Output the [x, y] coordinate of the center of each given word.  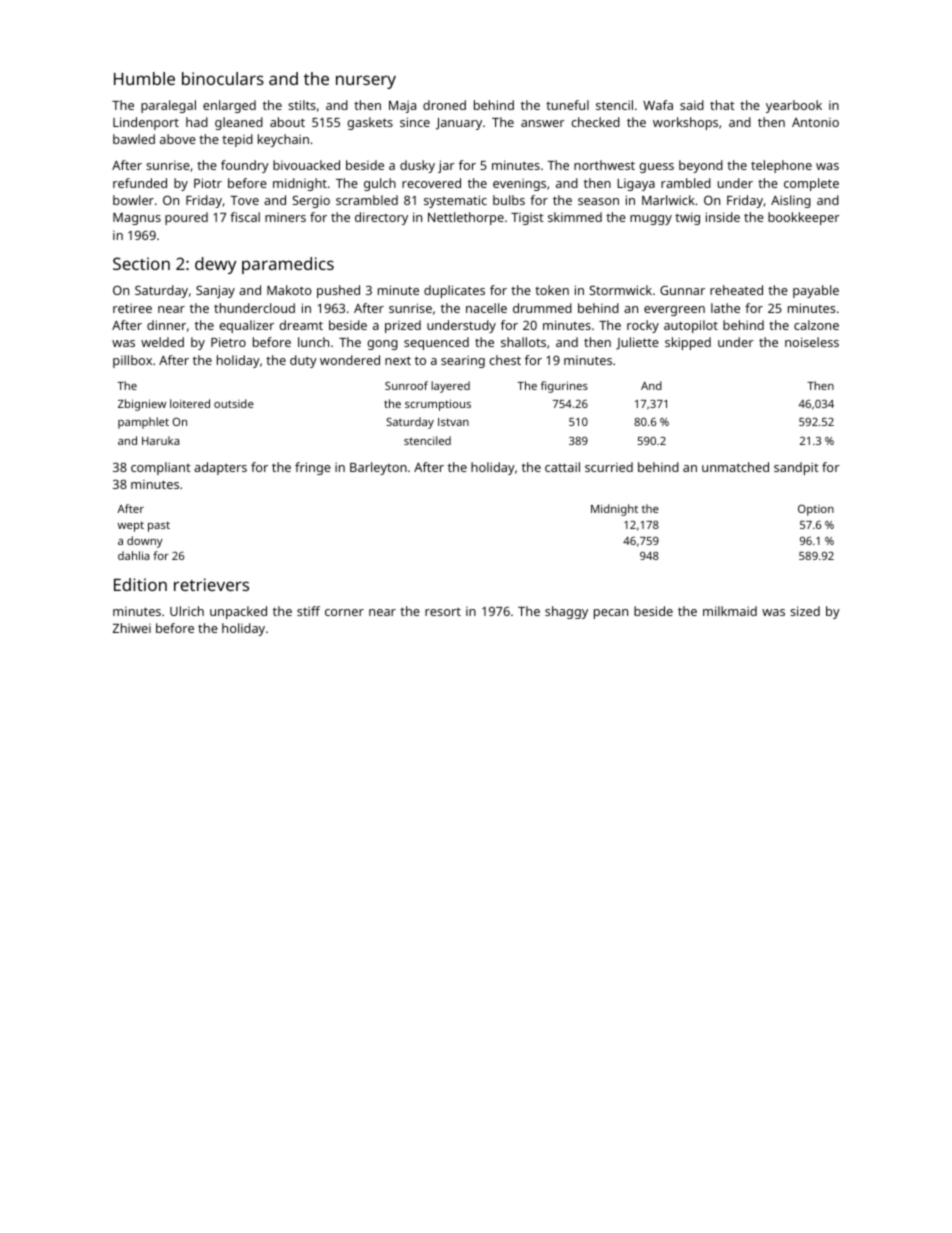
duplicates [454, 291]
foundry [245, 166]
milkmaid [730, 611]
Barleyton [378, 468]
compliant [161, 468]
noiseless [812, 342]
